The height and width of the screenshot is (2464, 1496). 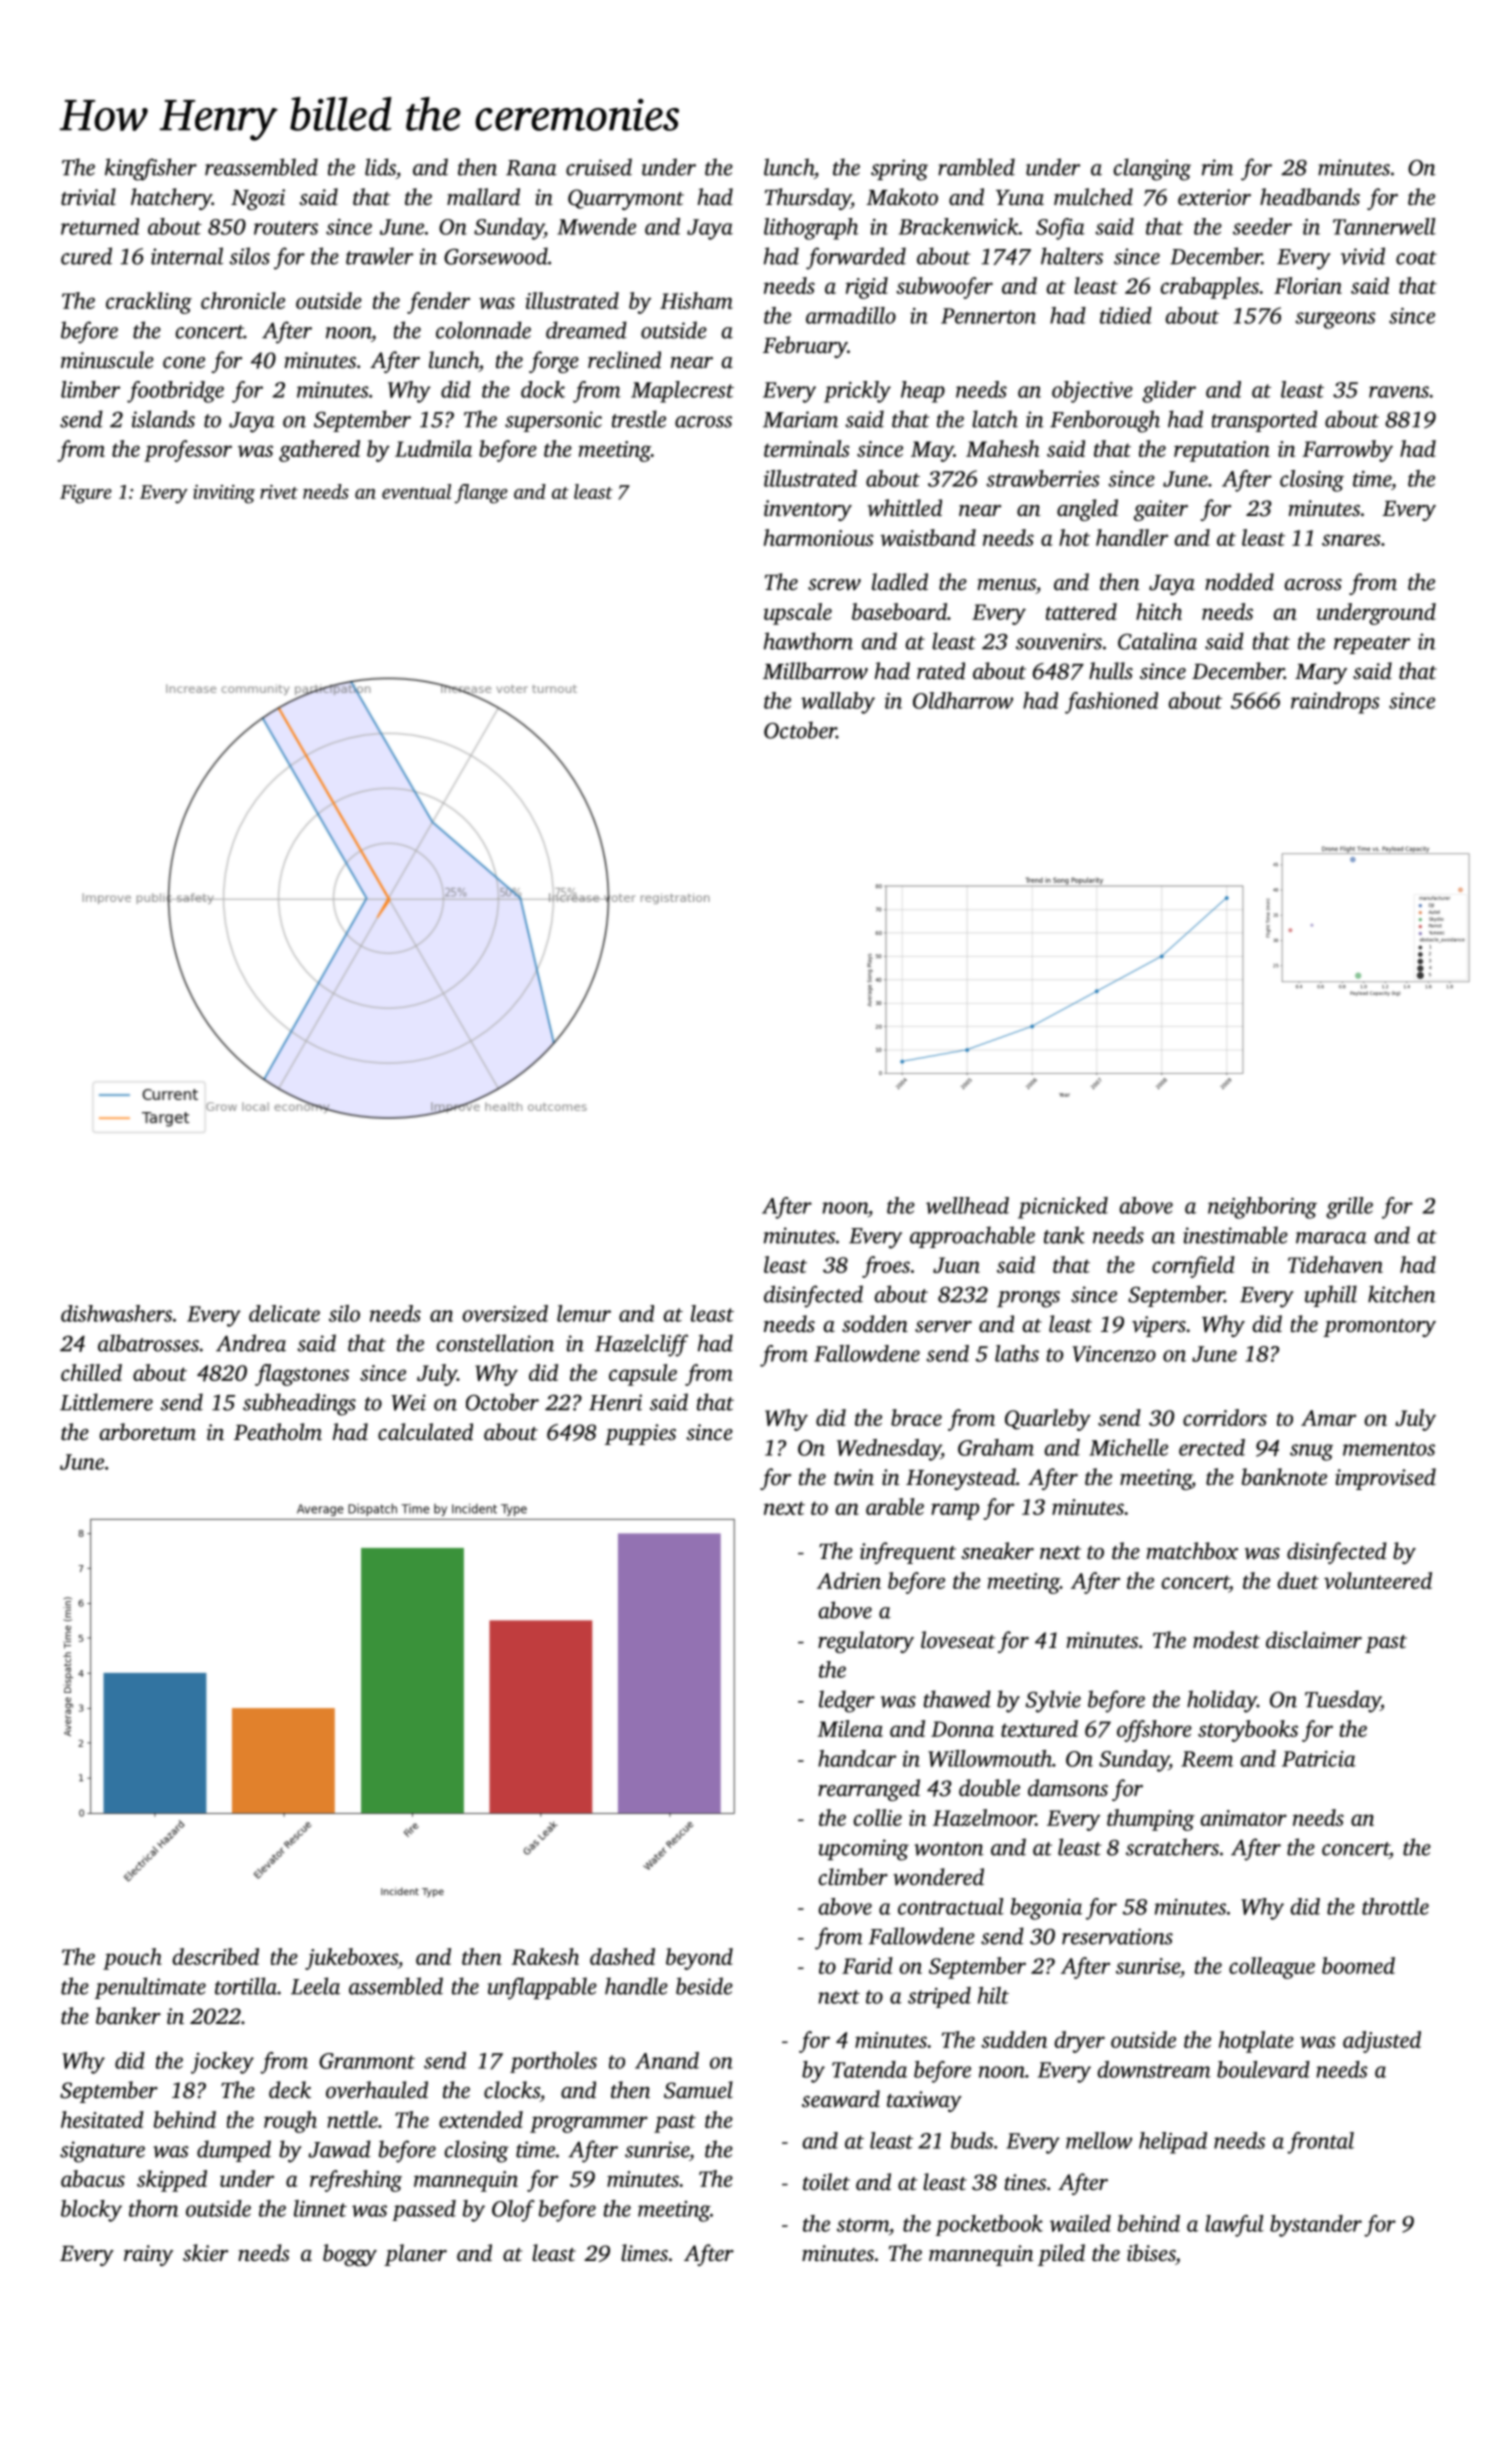 What do you see at coordinates (380, 167) in the screenshot?
I see `lids` at bounding box center [380, 167].
